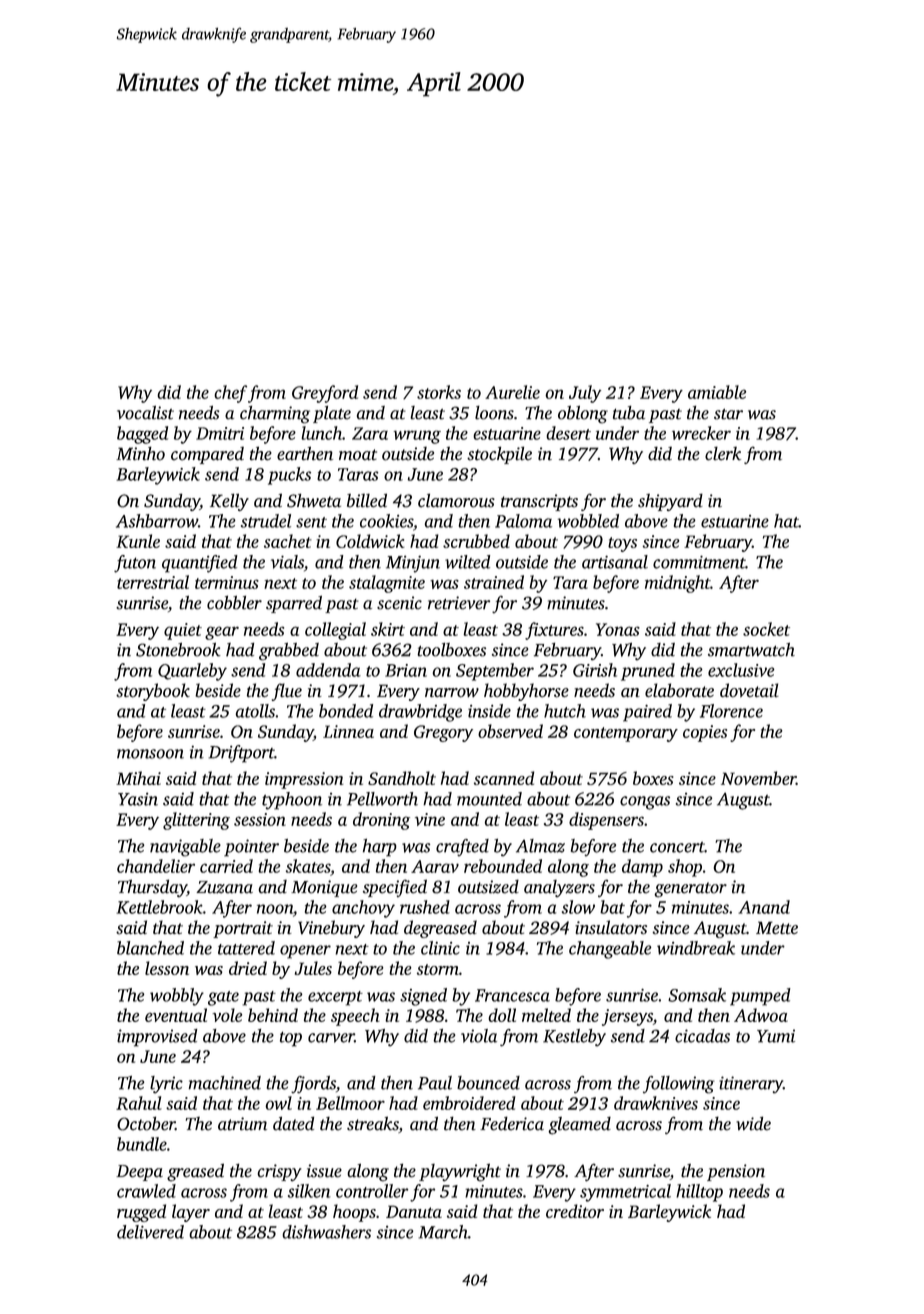 The width and height of the page is (924, 1314). What do you see at coordinates (717, 392) in the page?
I see `amiable` at bounding box center [717, 392].
